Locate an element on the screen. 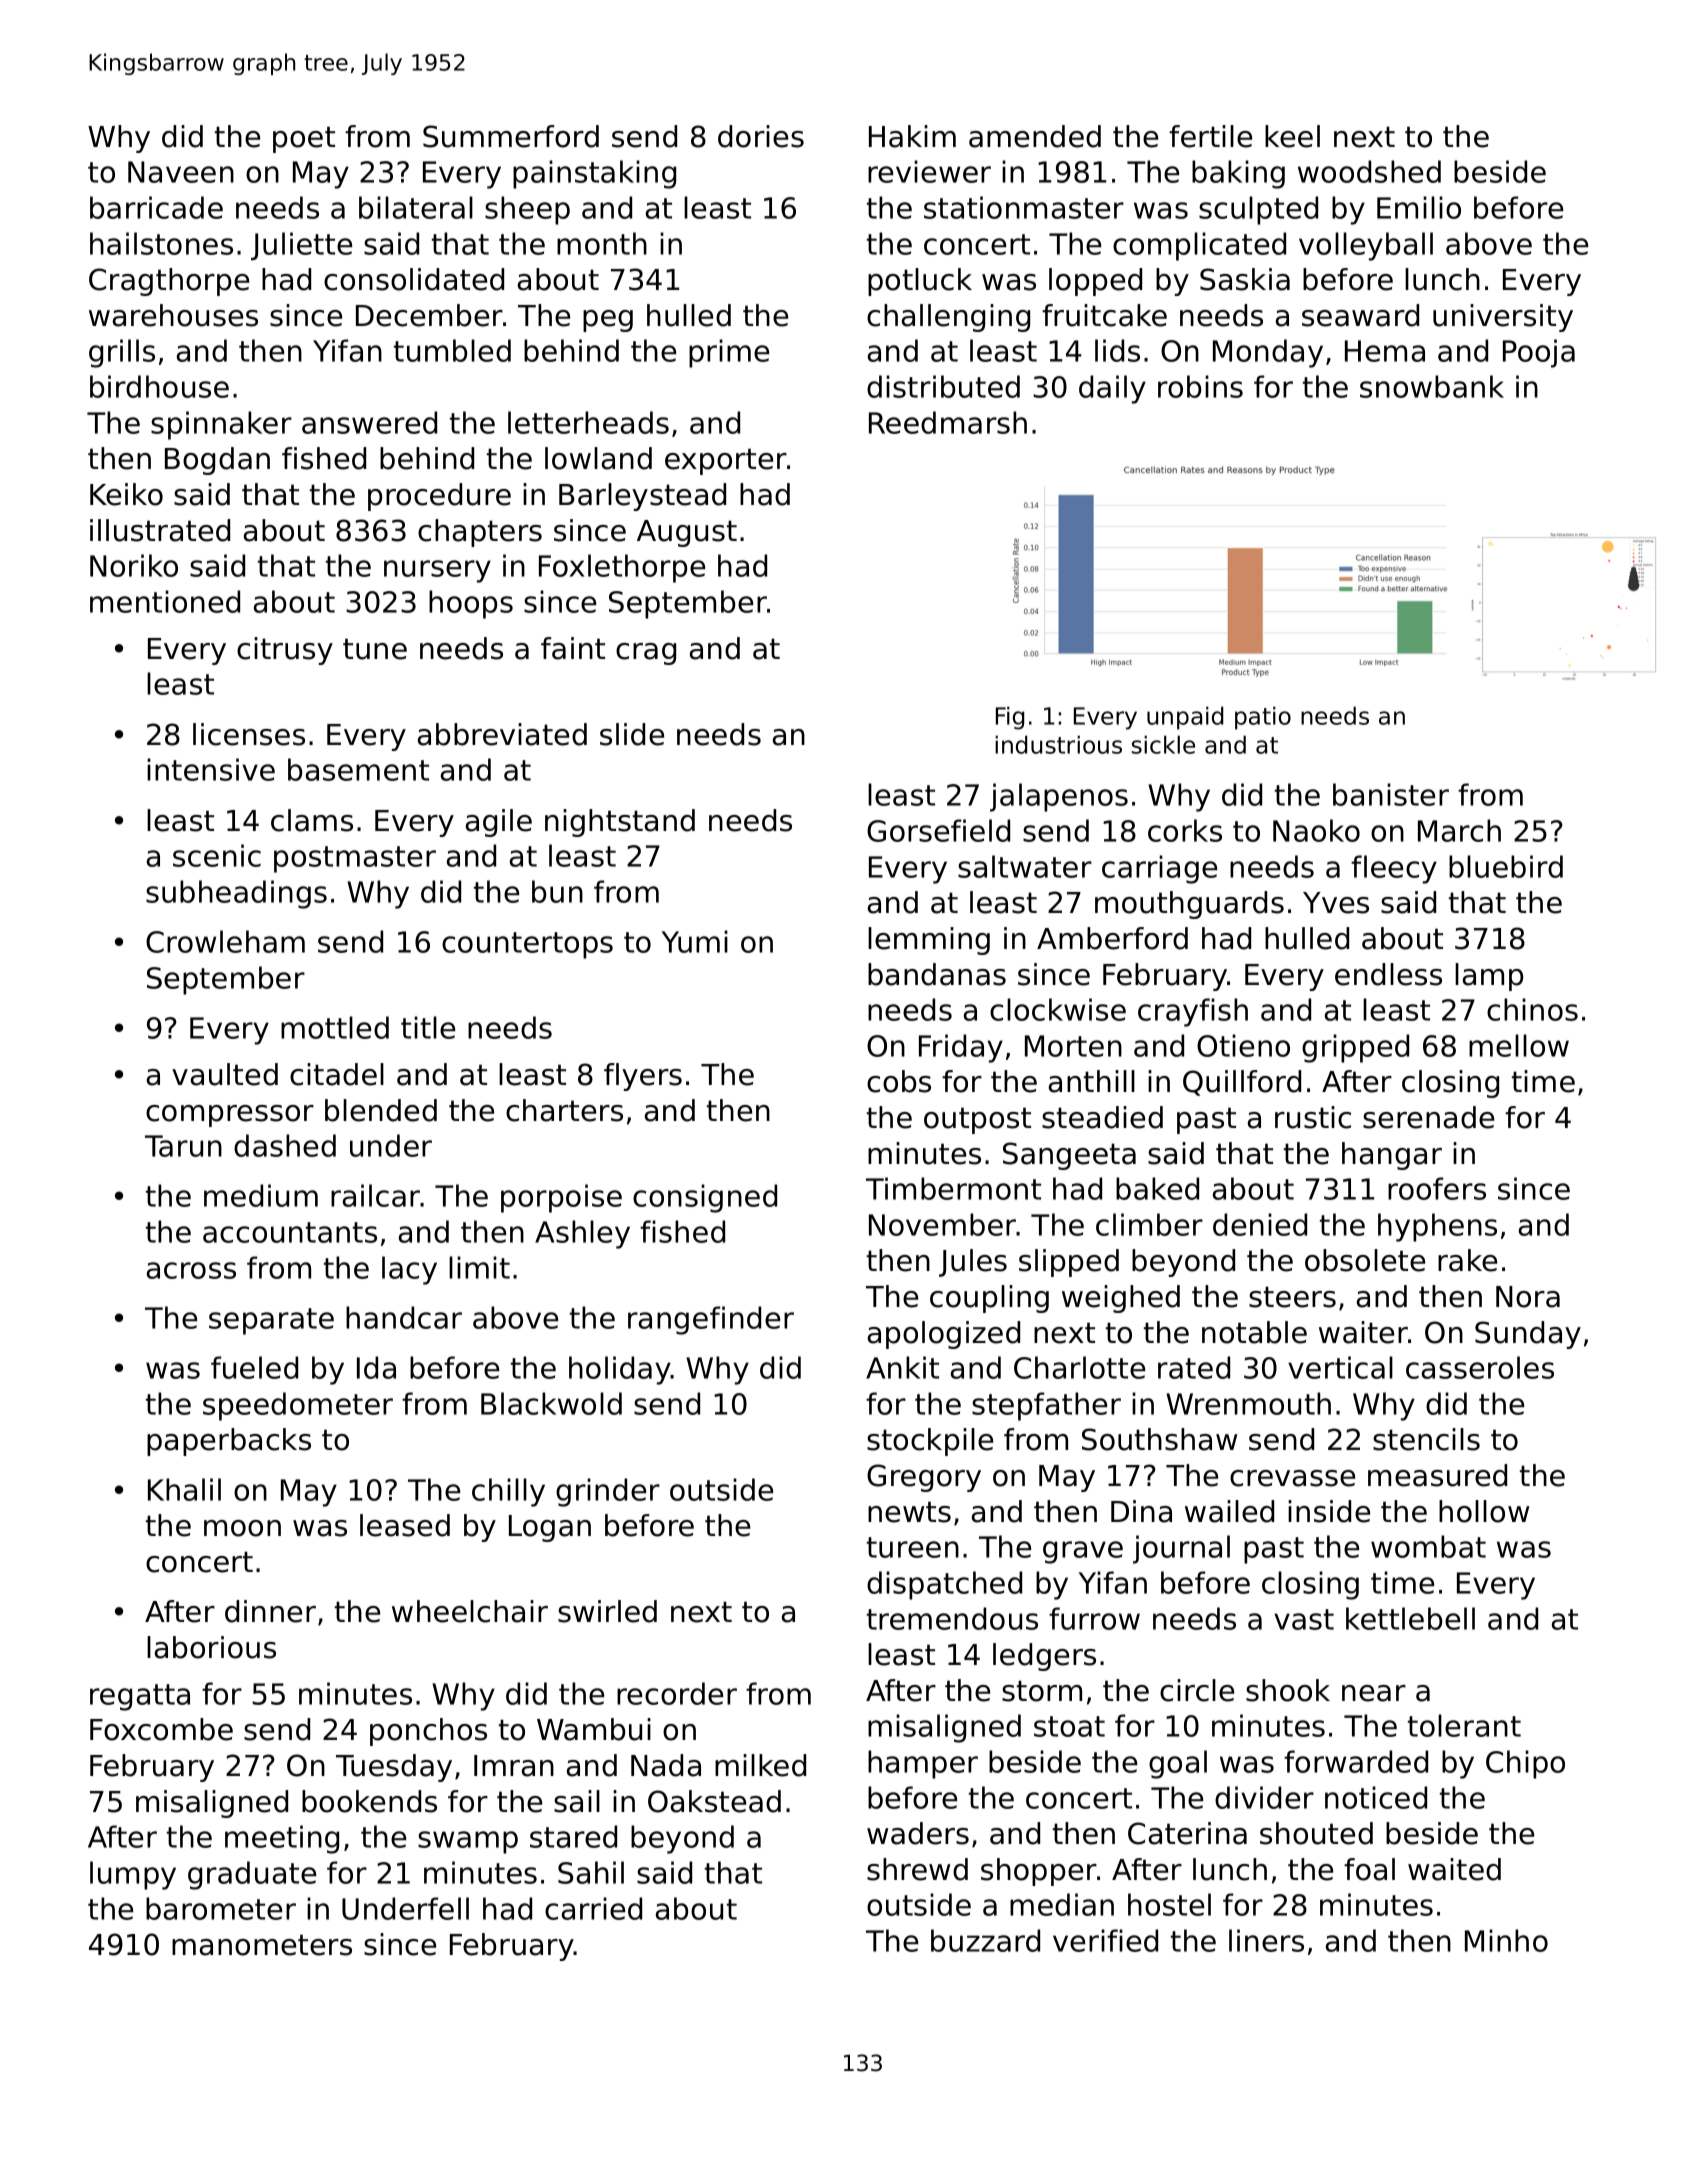 The height and width of the screenshot is (2178, 1683). keel is located at coordinates (1292, 136).
